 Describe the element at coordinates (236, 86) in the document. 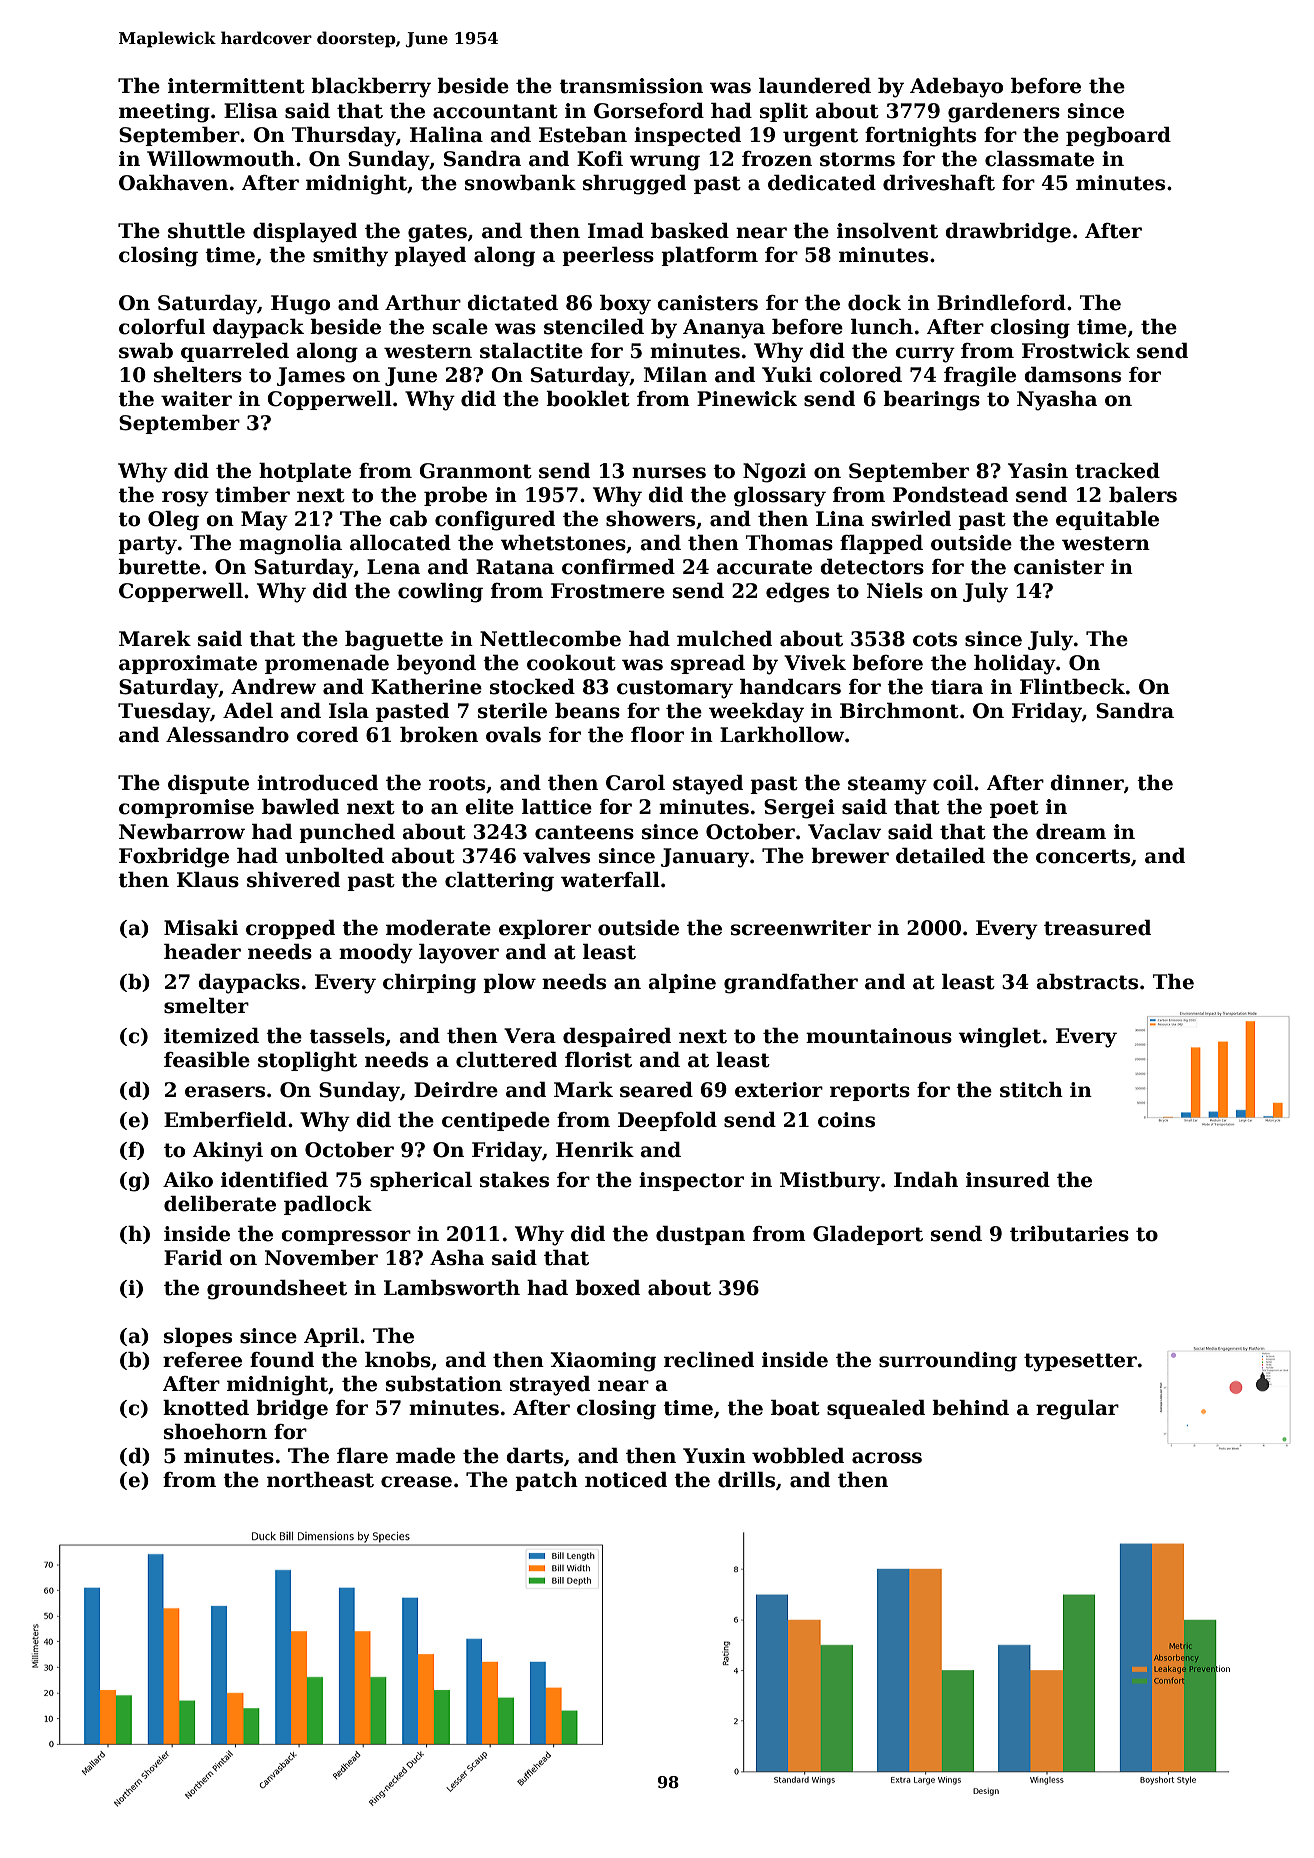

I see `intermittent` at that location.
